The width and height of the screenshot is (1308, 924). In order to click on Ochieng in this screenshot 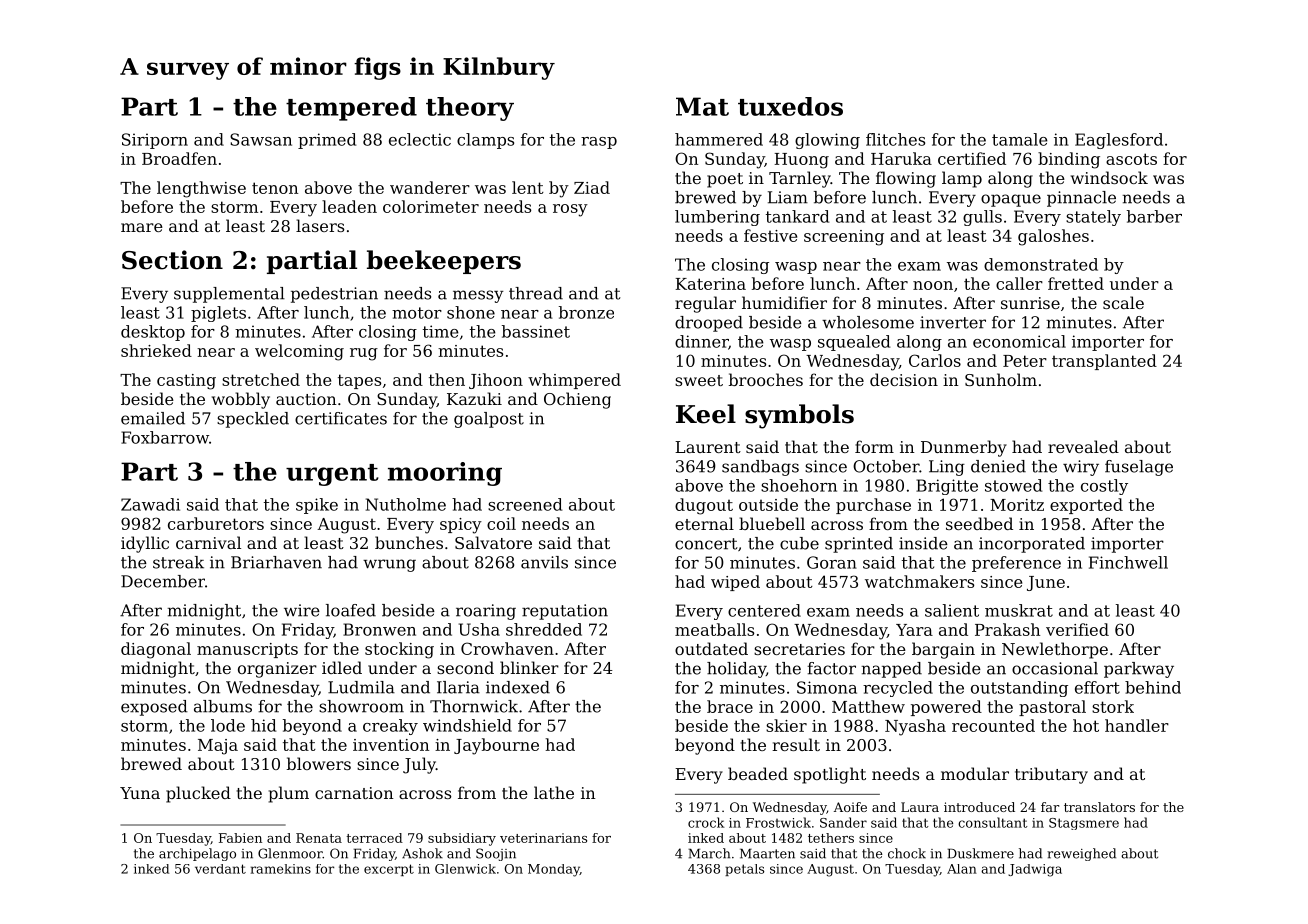, I will do `click(577, 400)`.
